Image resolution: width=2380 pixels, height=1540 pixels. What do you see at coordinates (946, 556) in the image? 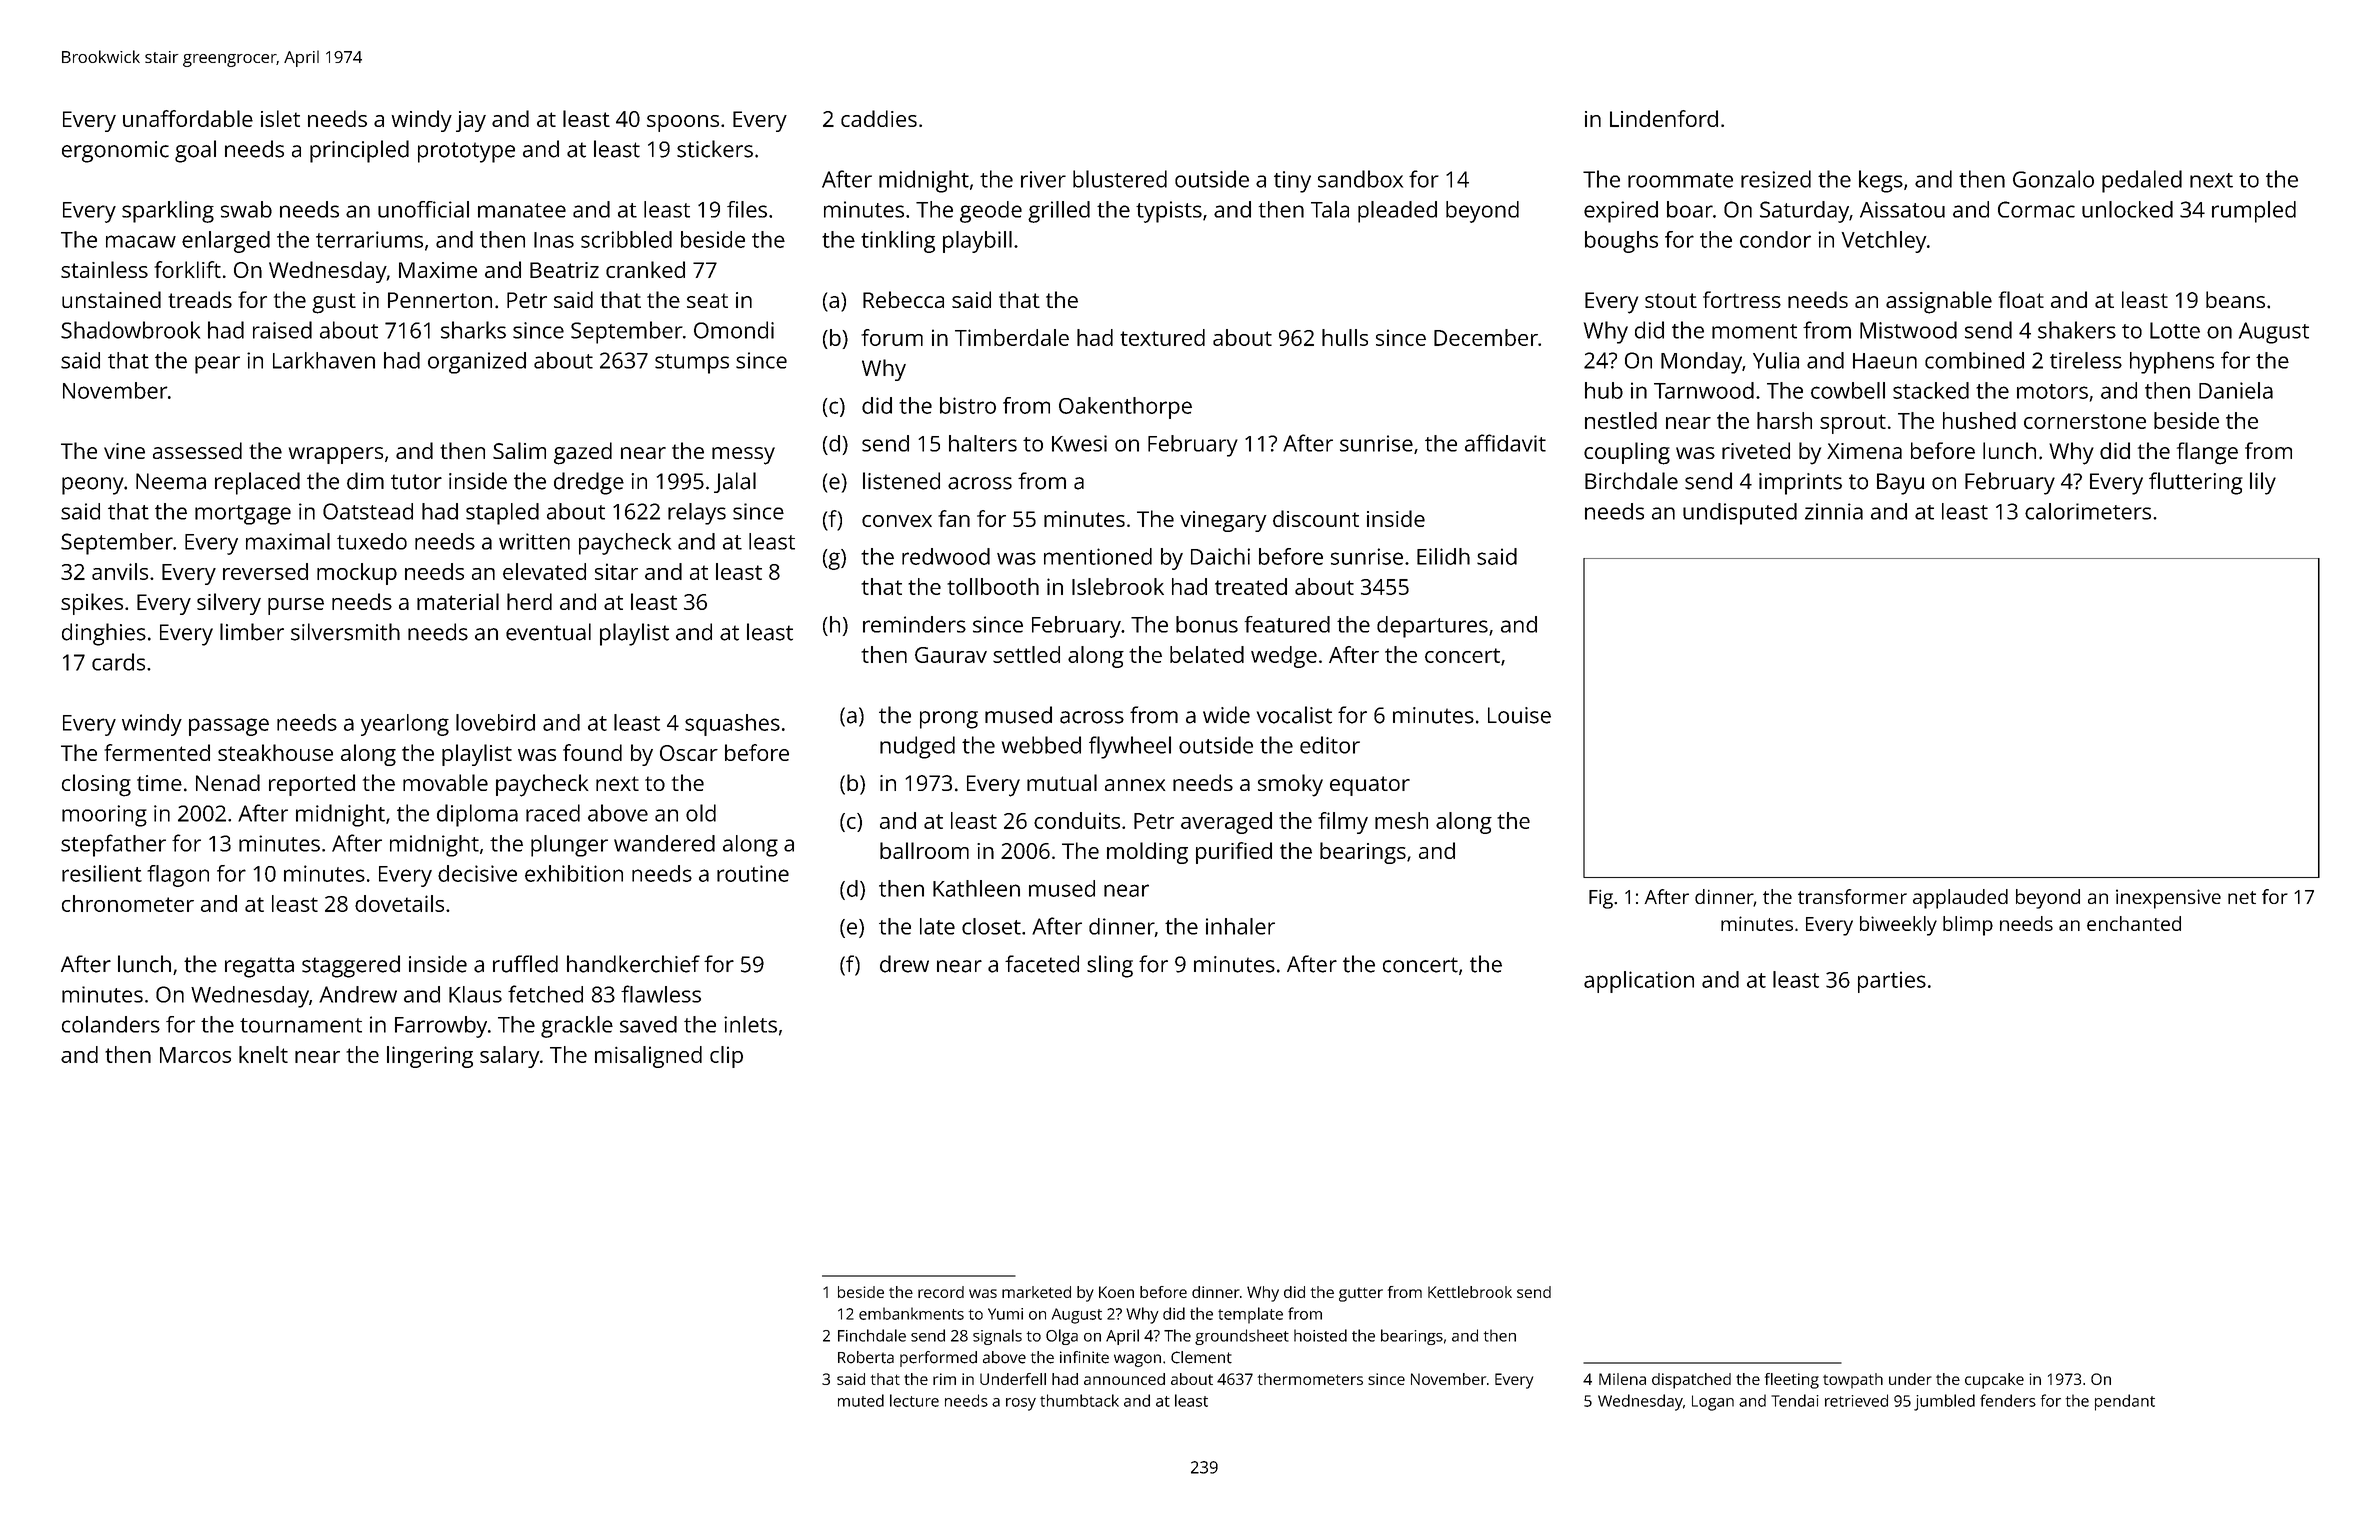
I see `redwood` at bounding box center [946, 556].
